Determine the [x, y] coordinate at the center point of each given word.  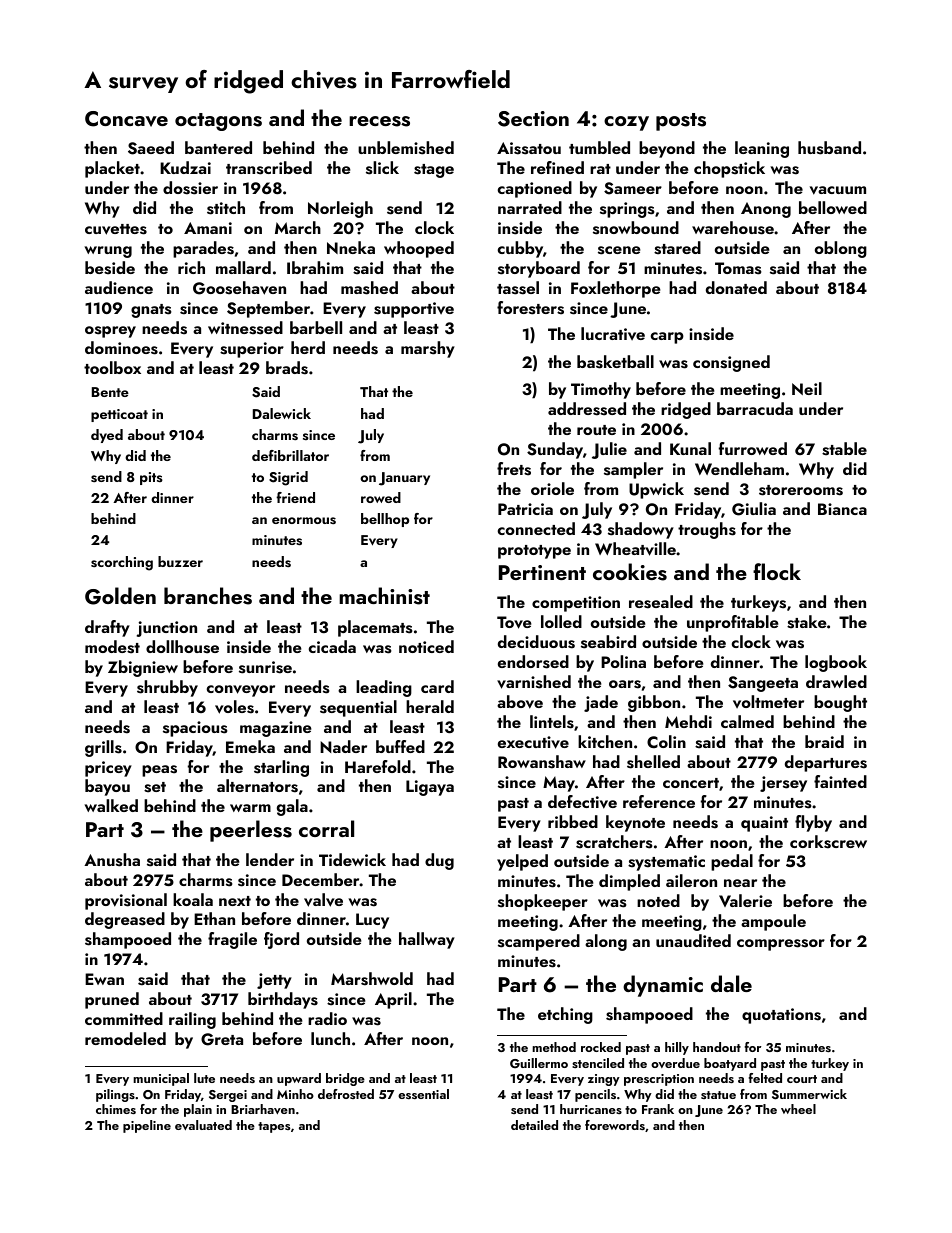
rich [191, 267]
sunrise [265, 667]
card [437, 686]
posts [681, 122]
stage [434, 171]
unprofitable [732, 623]
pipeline [147, 1126]
